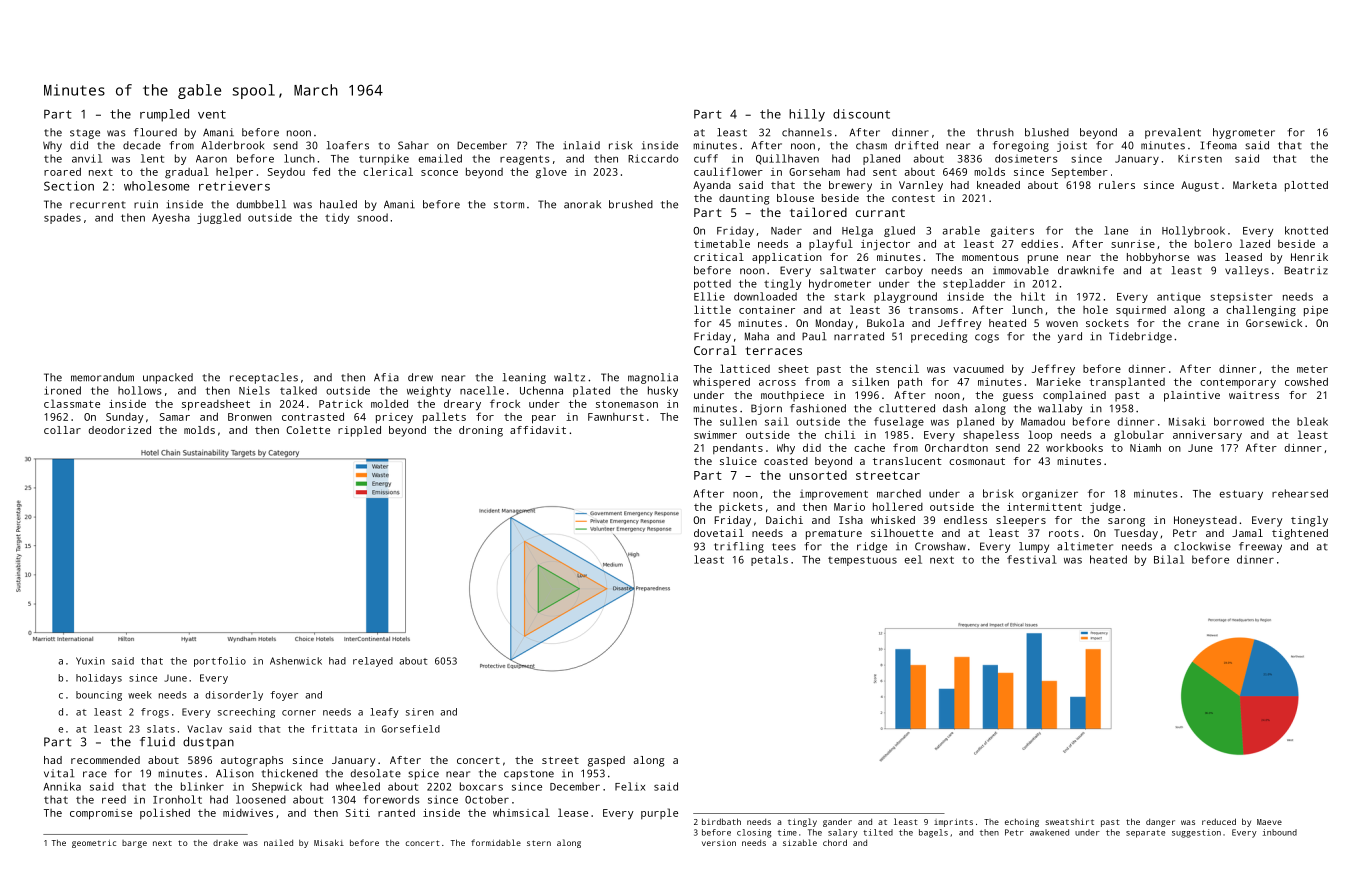 This screenshot has width=1372, height=887. What do you see at coordinates (211, 159) in the screenshot?
I see `Aaron` at bounding box center [211, 159].
